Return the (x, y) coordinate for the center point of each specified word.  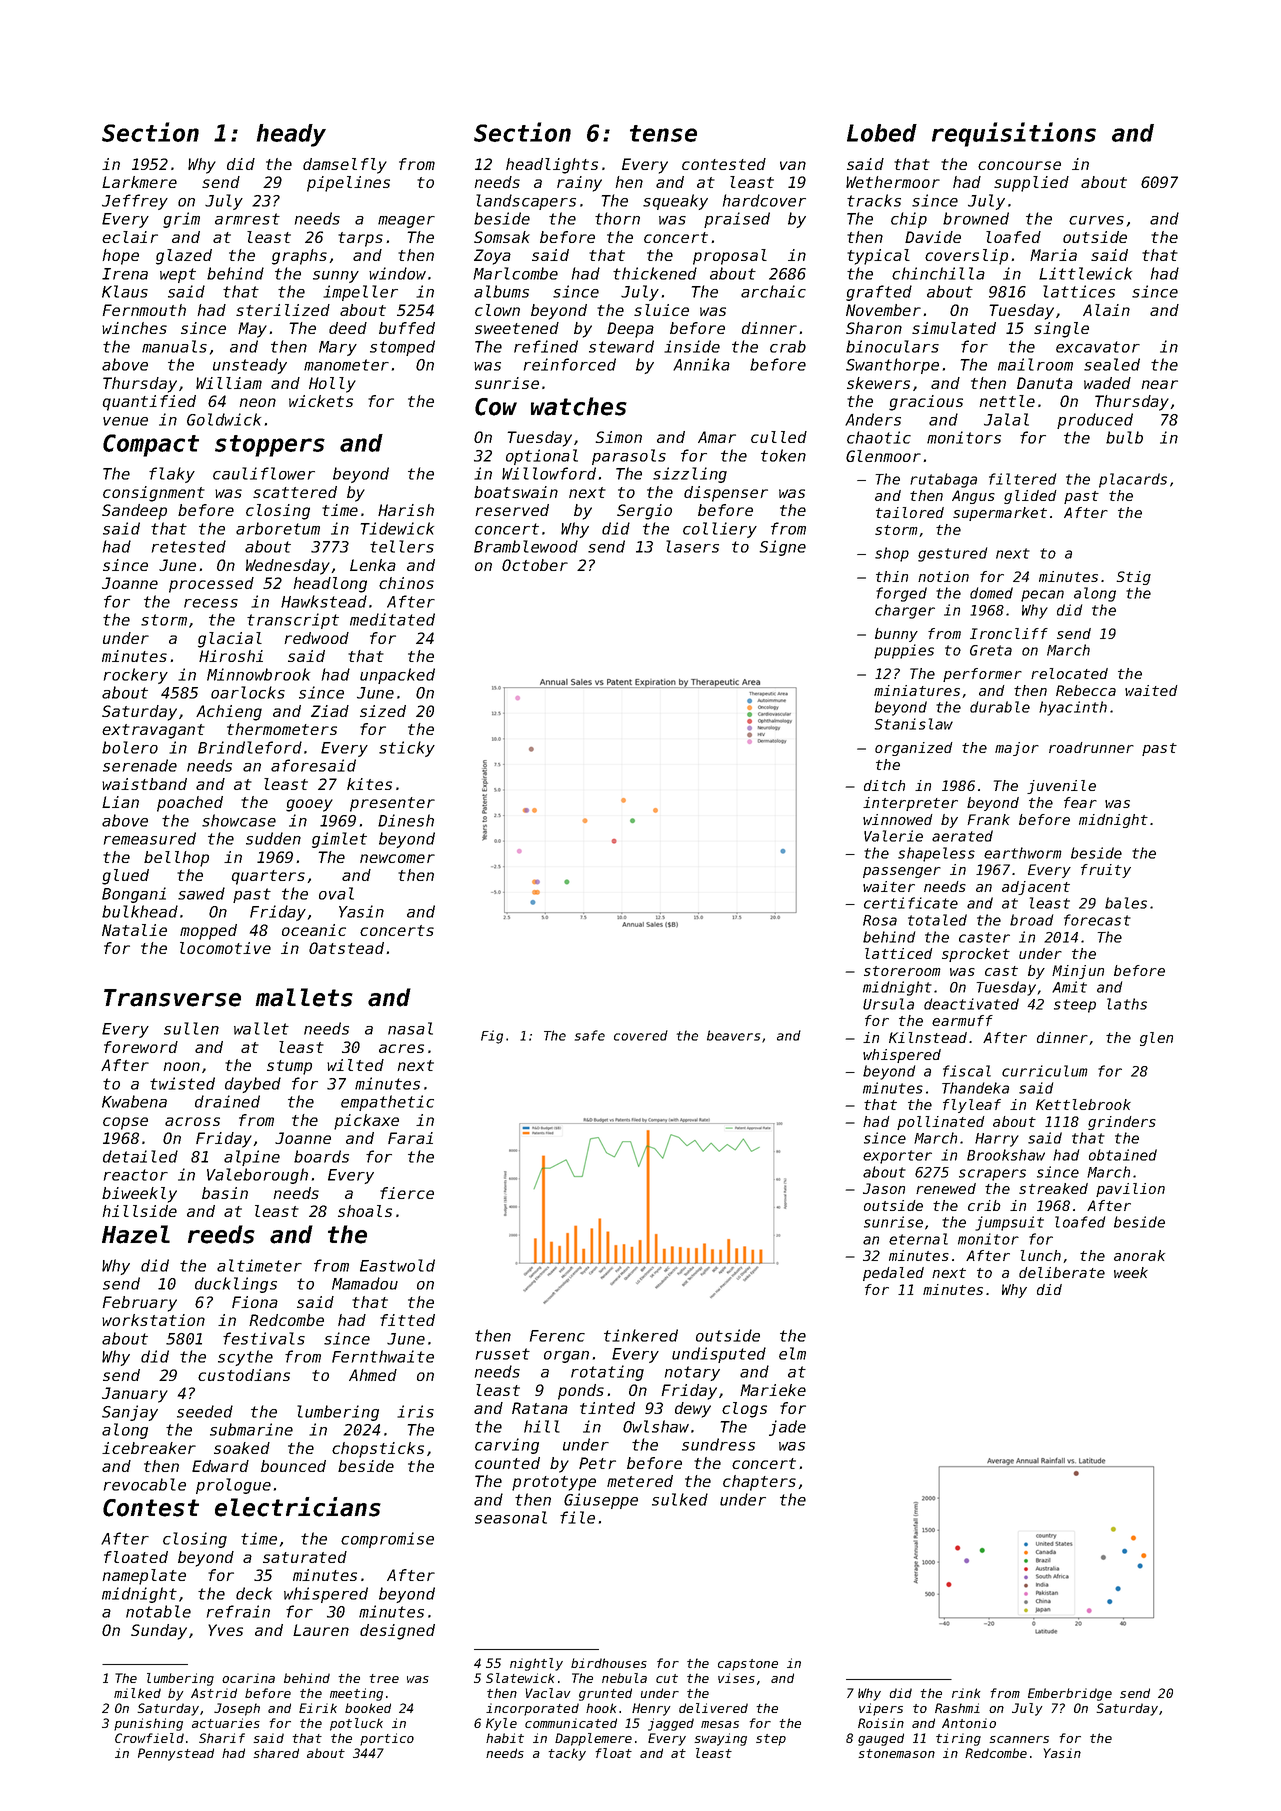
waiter (889, 886)
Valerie (893, 836)
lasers (692, 546)
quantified (149, 403)
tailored (910, 512)
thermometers (282, 729)
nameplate (144, 1577)
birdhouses (609, 1663)
